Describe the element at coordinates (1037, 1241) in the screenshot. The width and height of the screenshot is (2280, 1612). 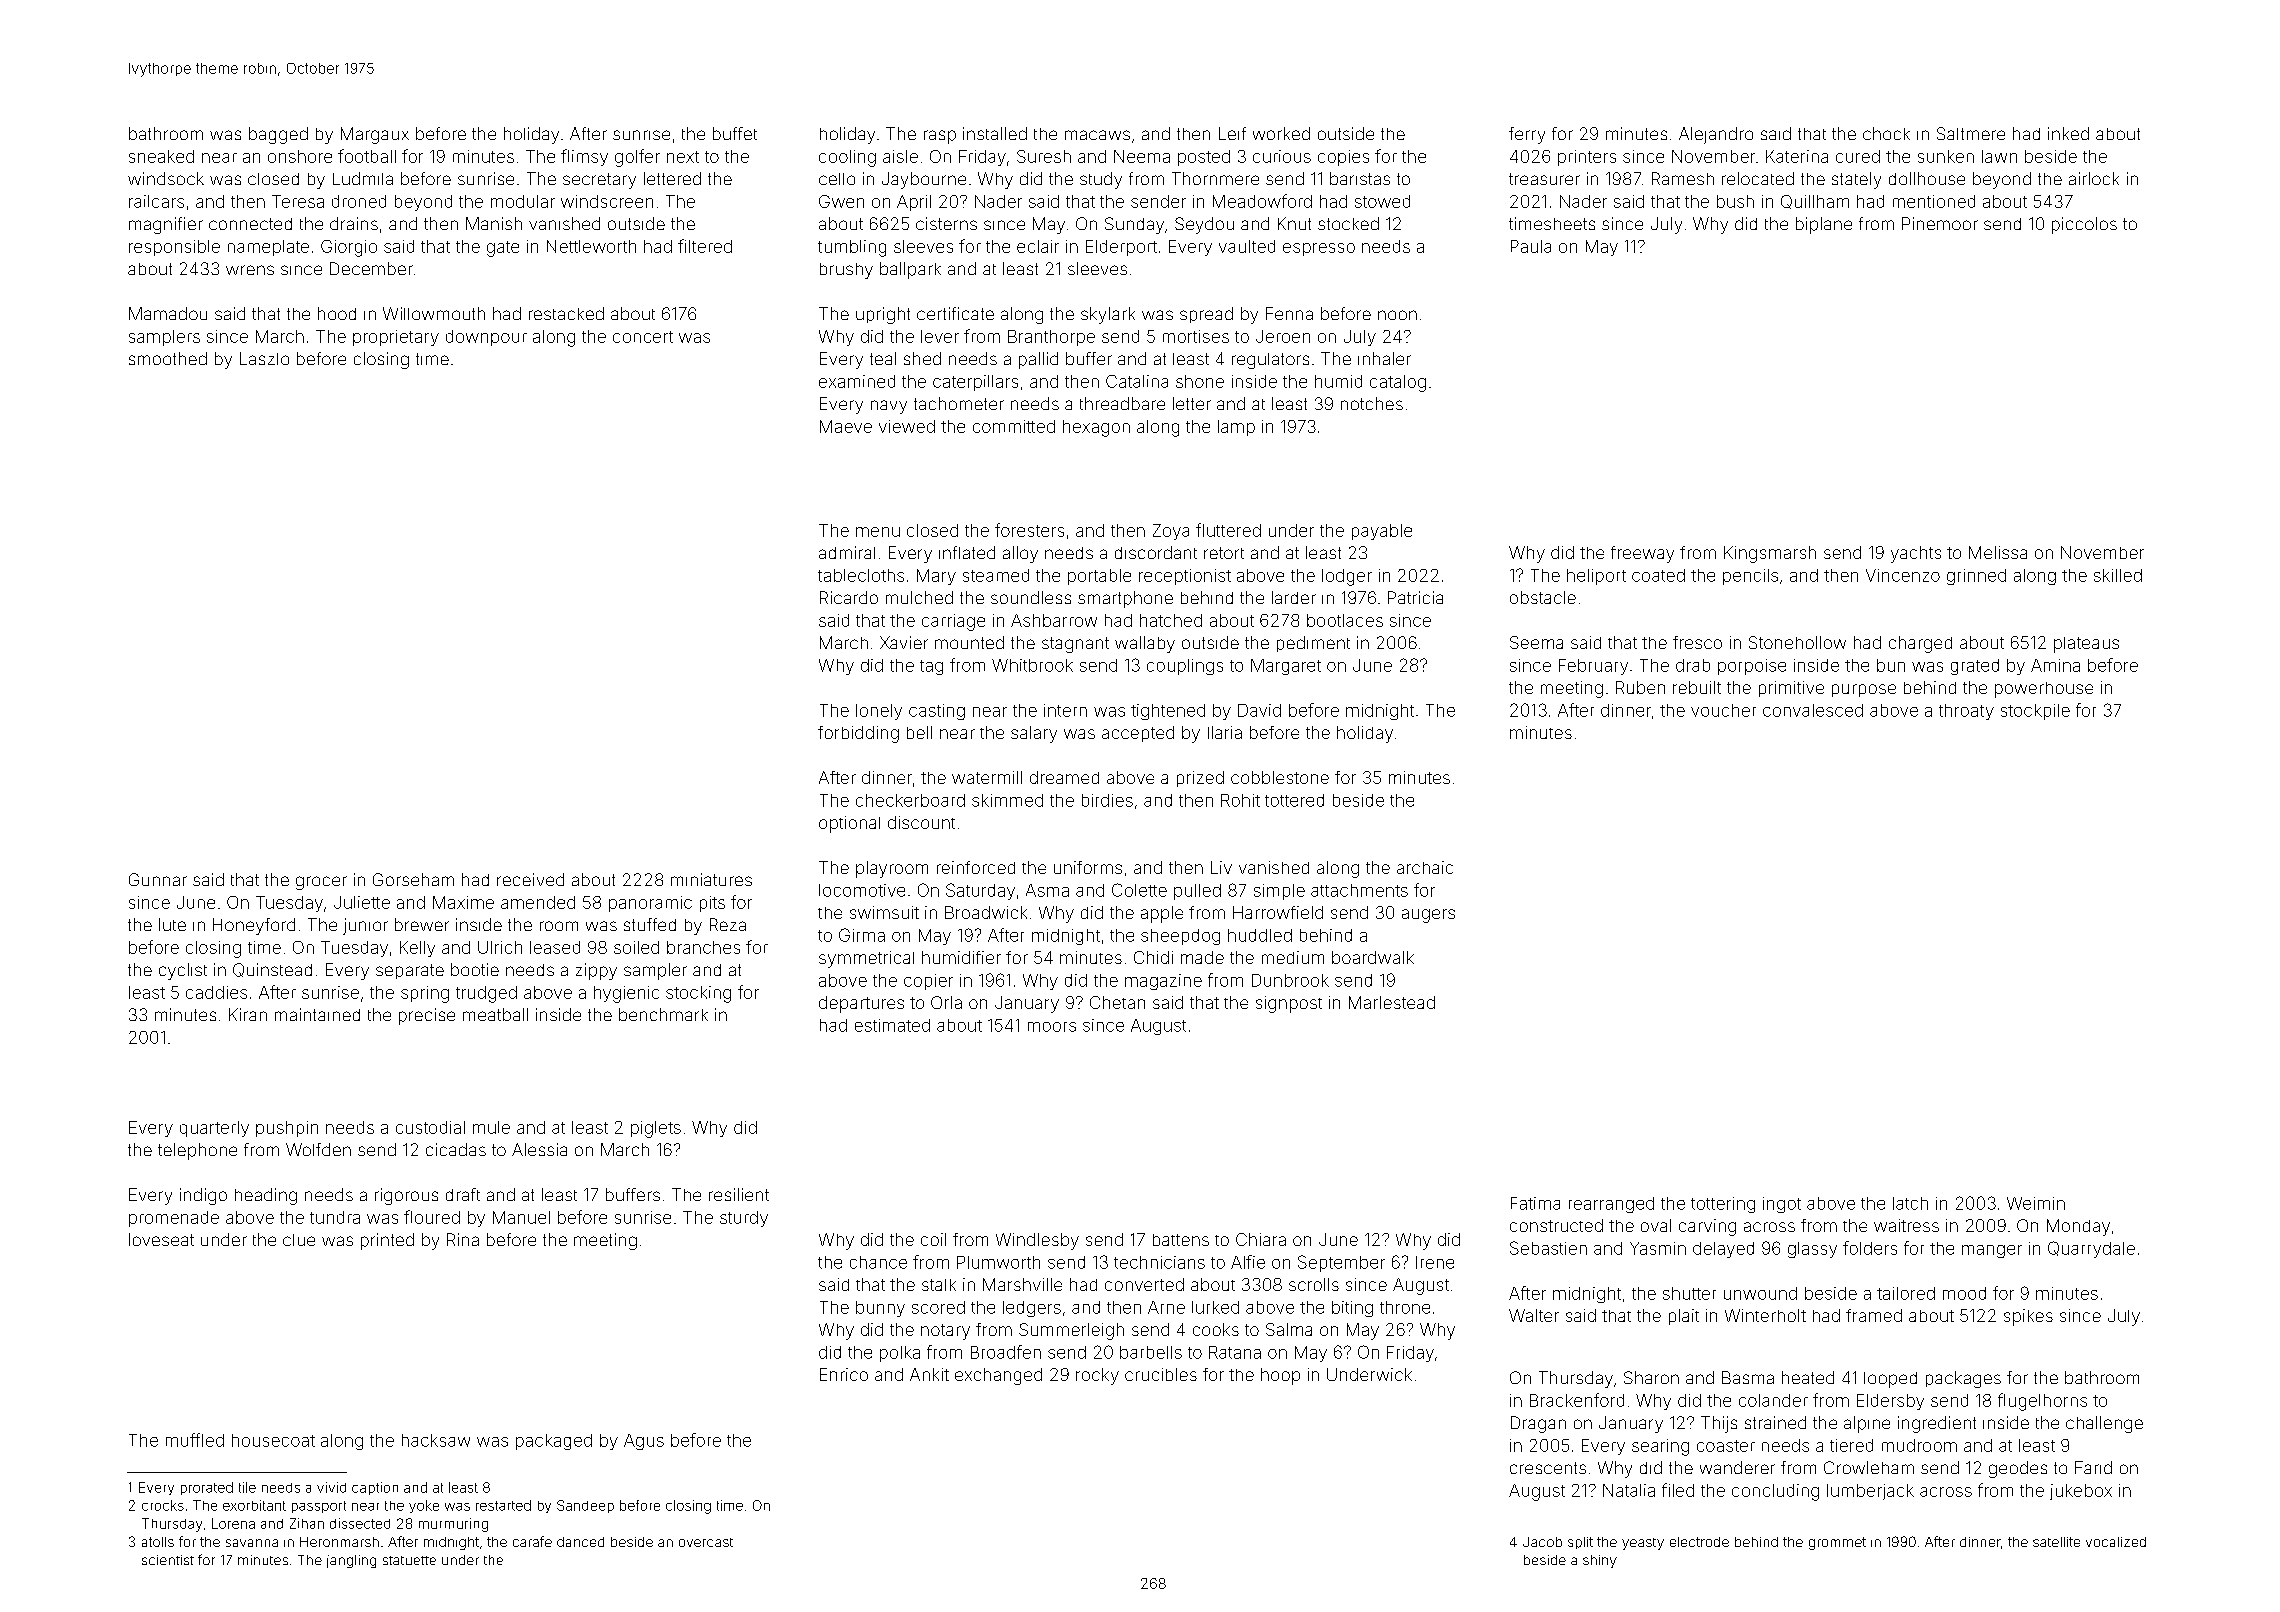
I see `Windlesby` at that location.
